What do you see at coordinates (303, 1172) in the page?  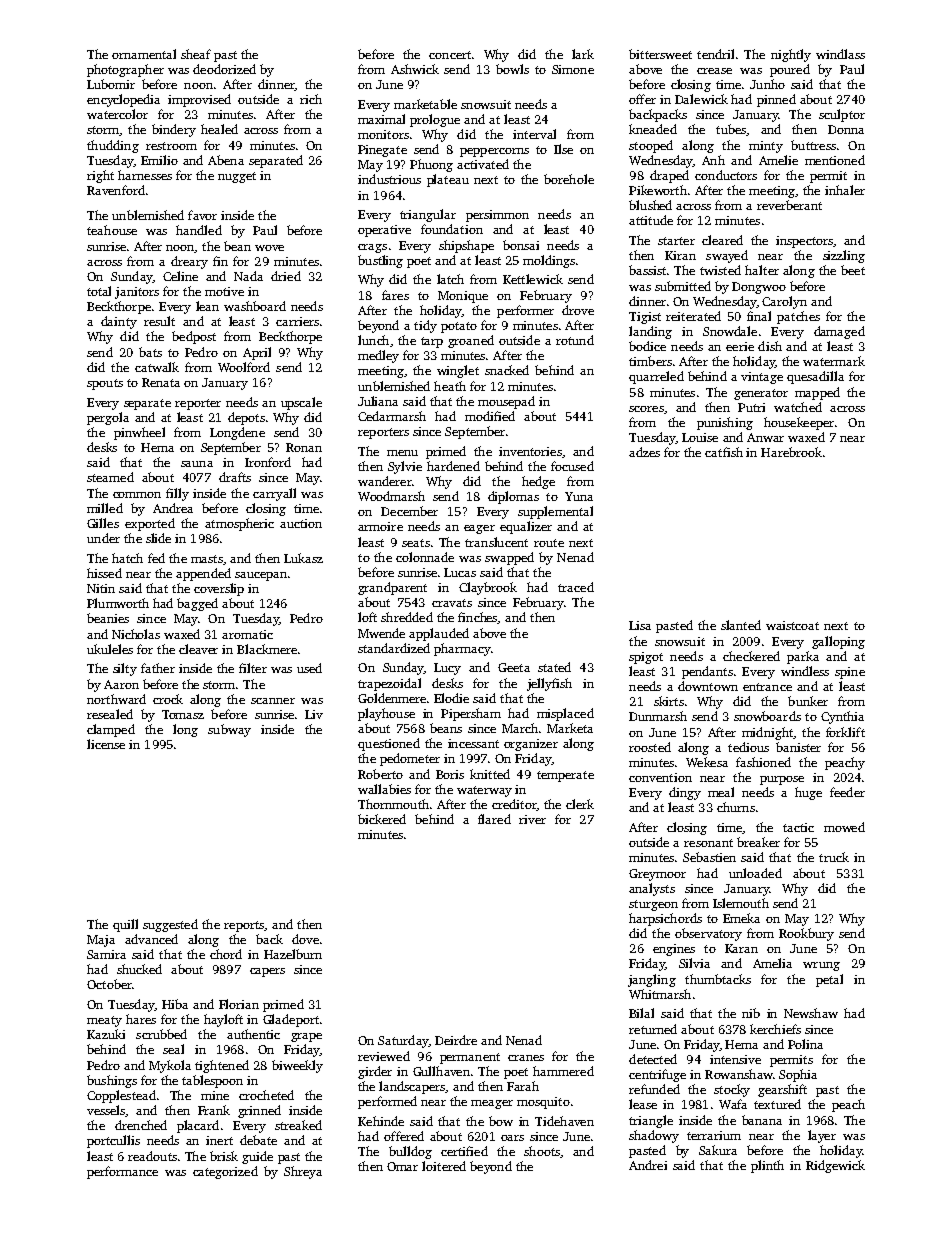 I see `Shreya` at bounding box center [303, 1172].
